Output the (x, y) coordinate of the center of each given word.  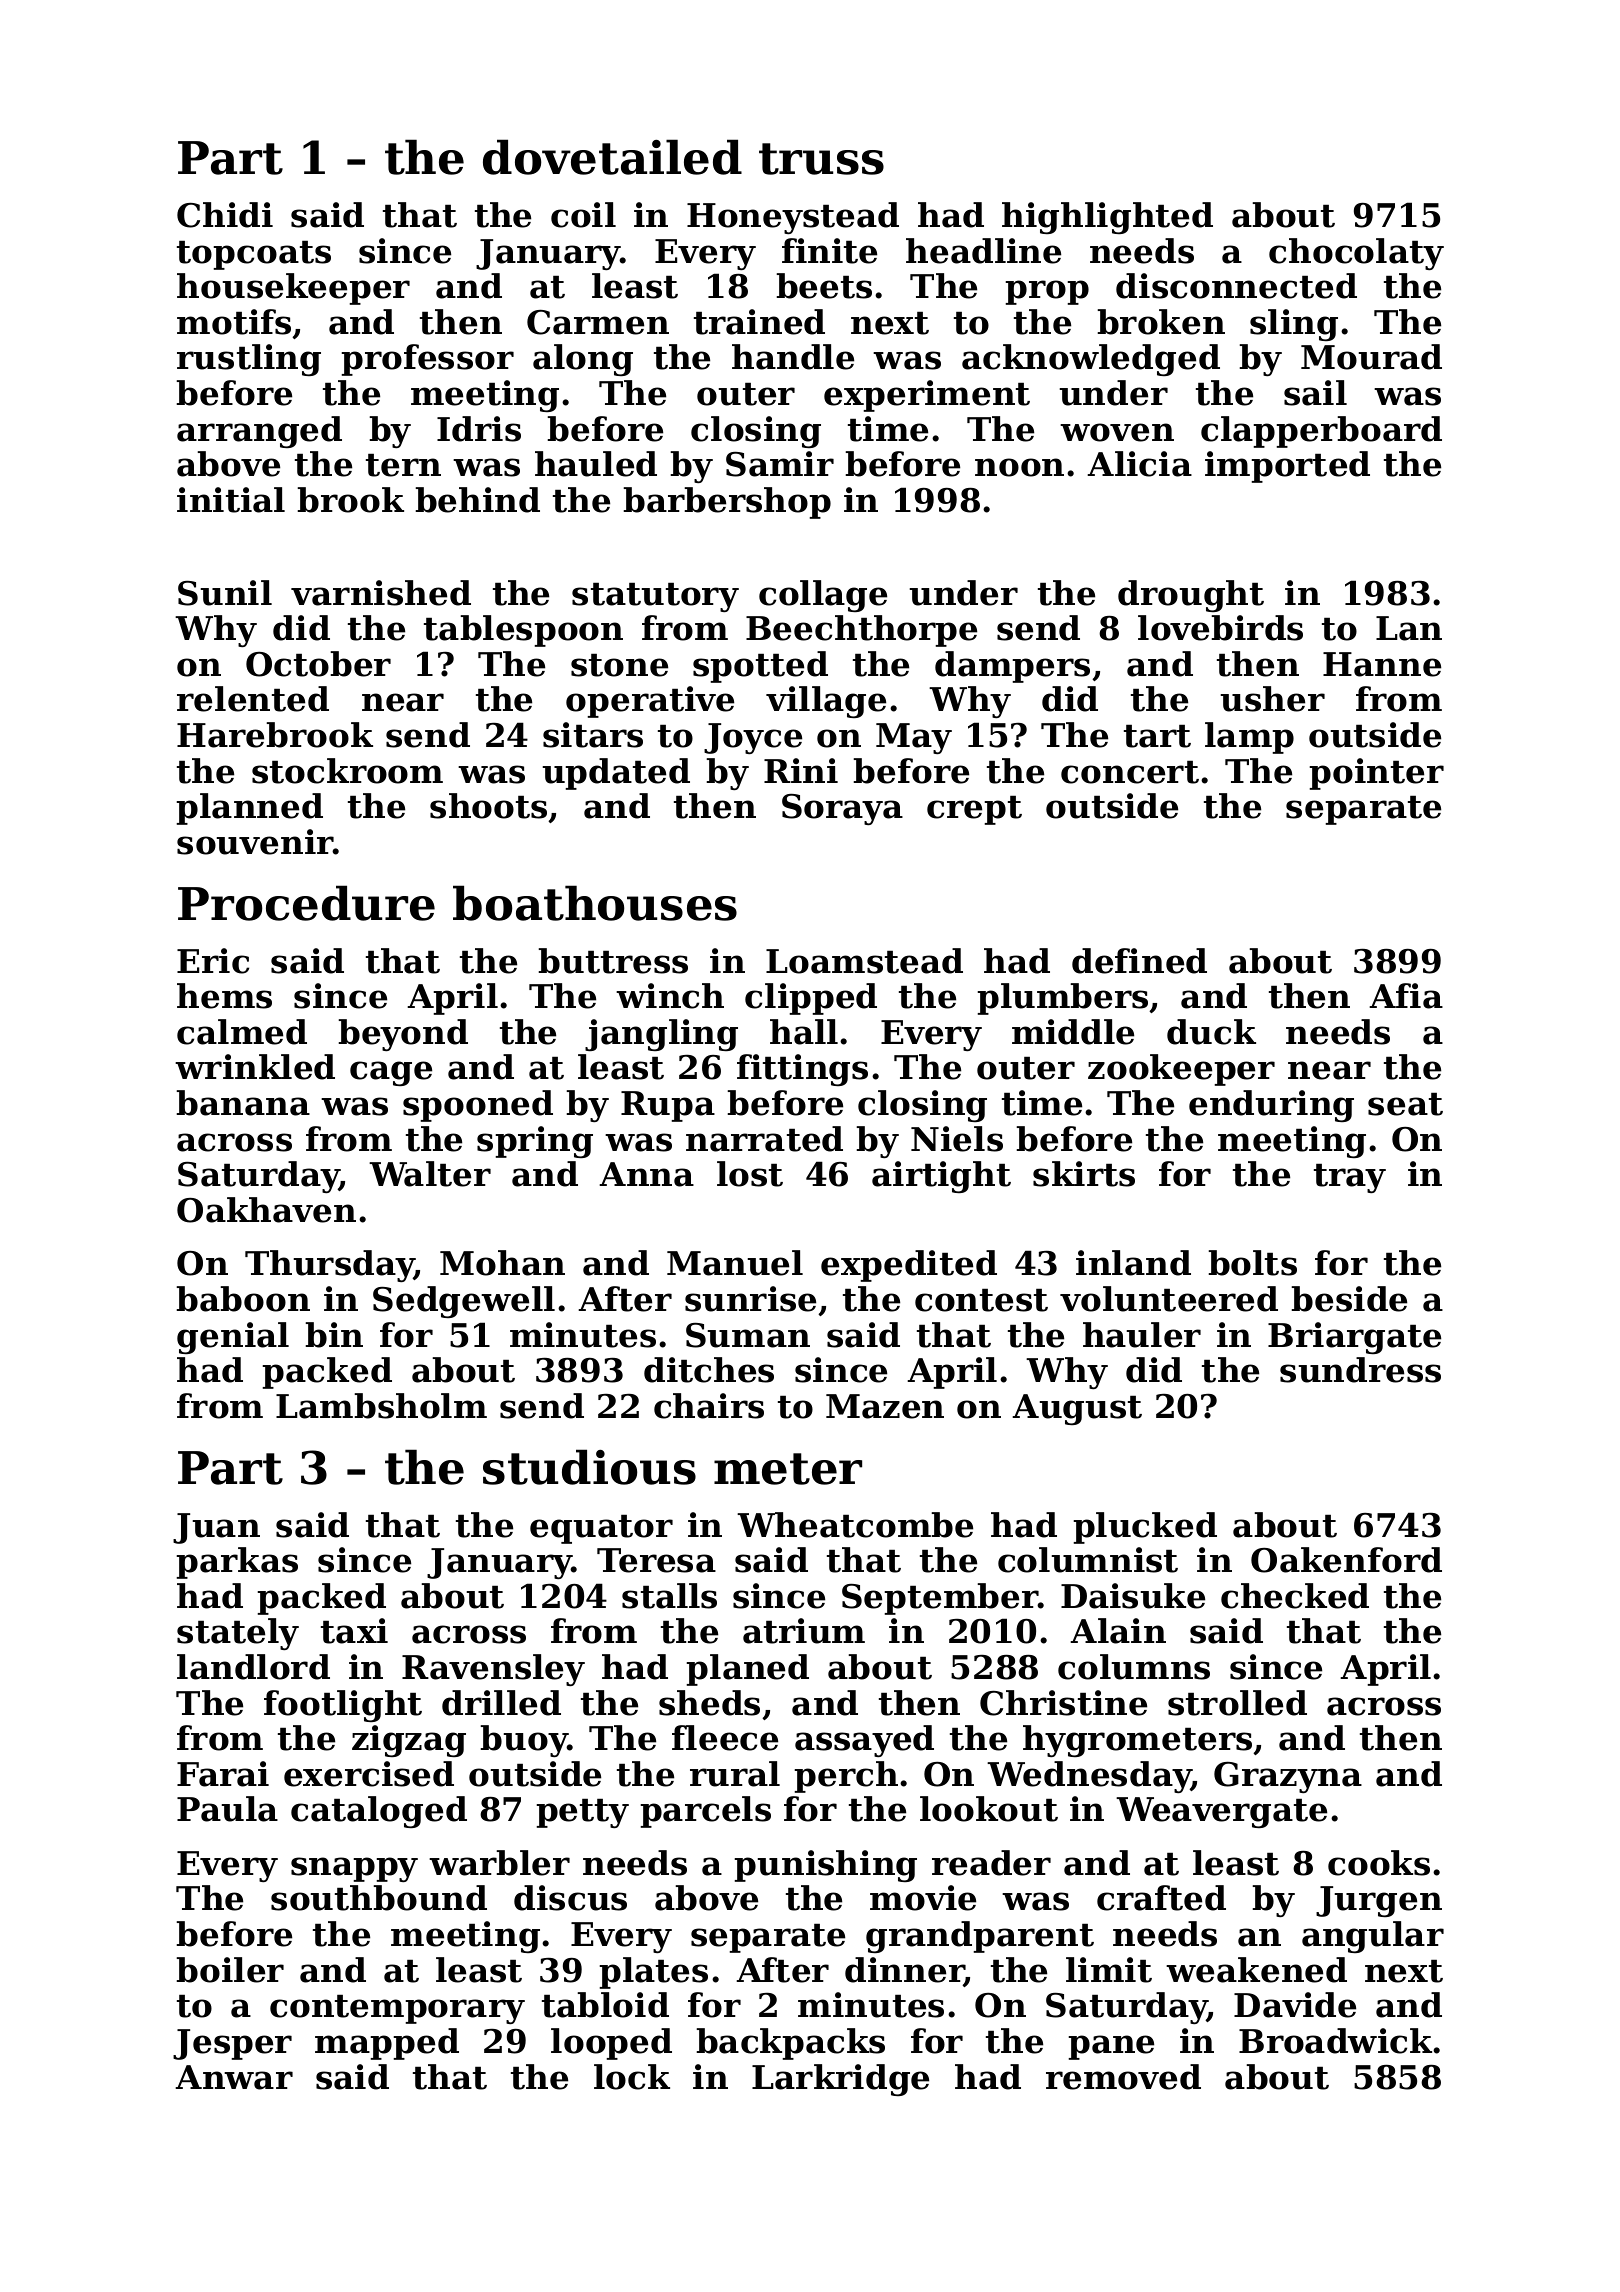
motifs (234, 322)
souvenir (255, 842)
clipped (811, 999)
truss (821, 159)
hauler (1142, 1335)
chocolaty (1356, 254)
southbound (379, 1898)
